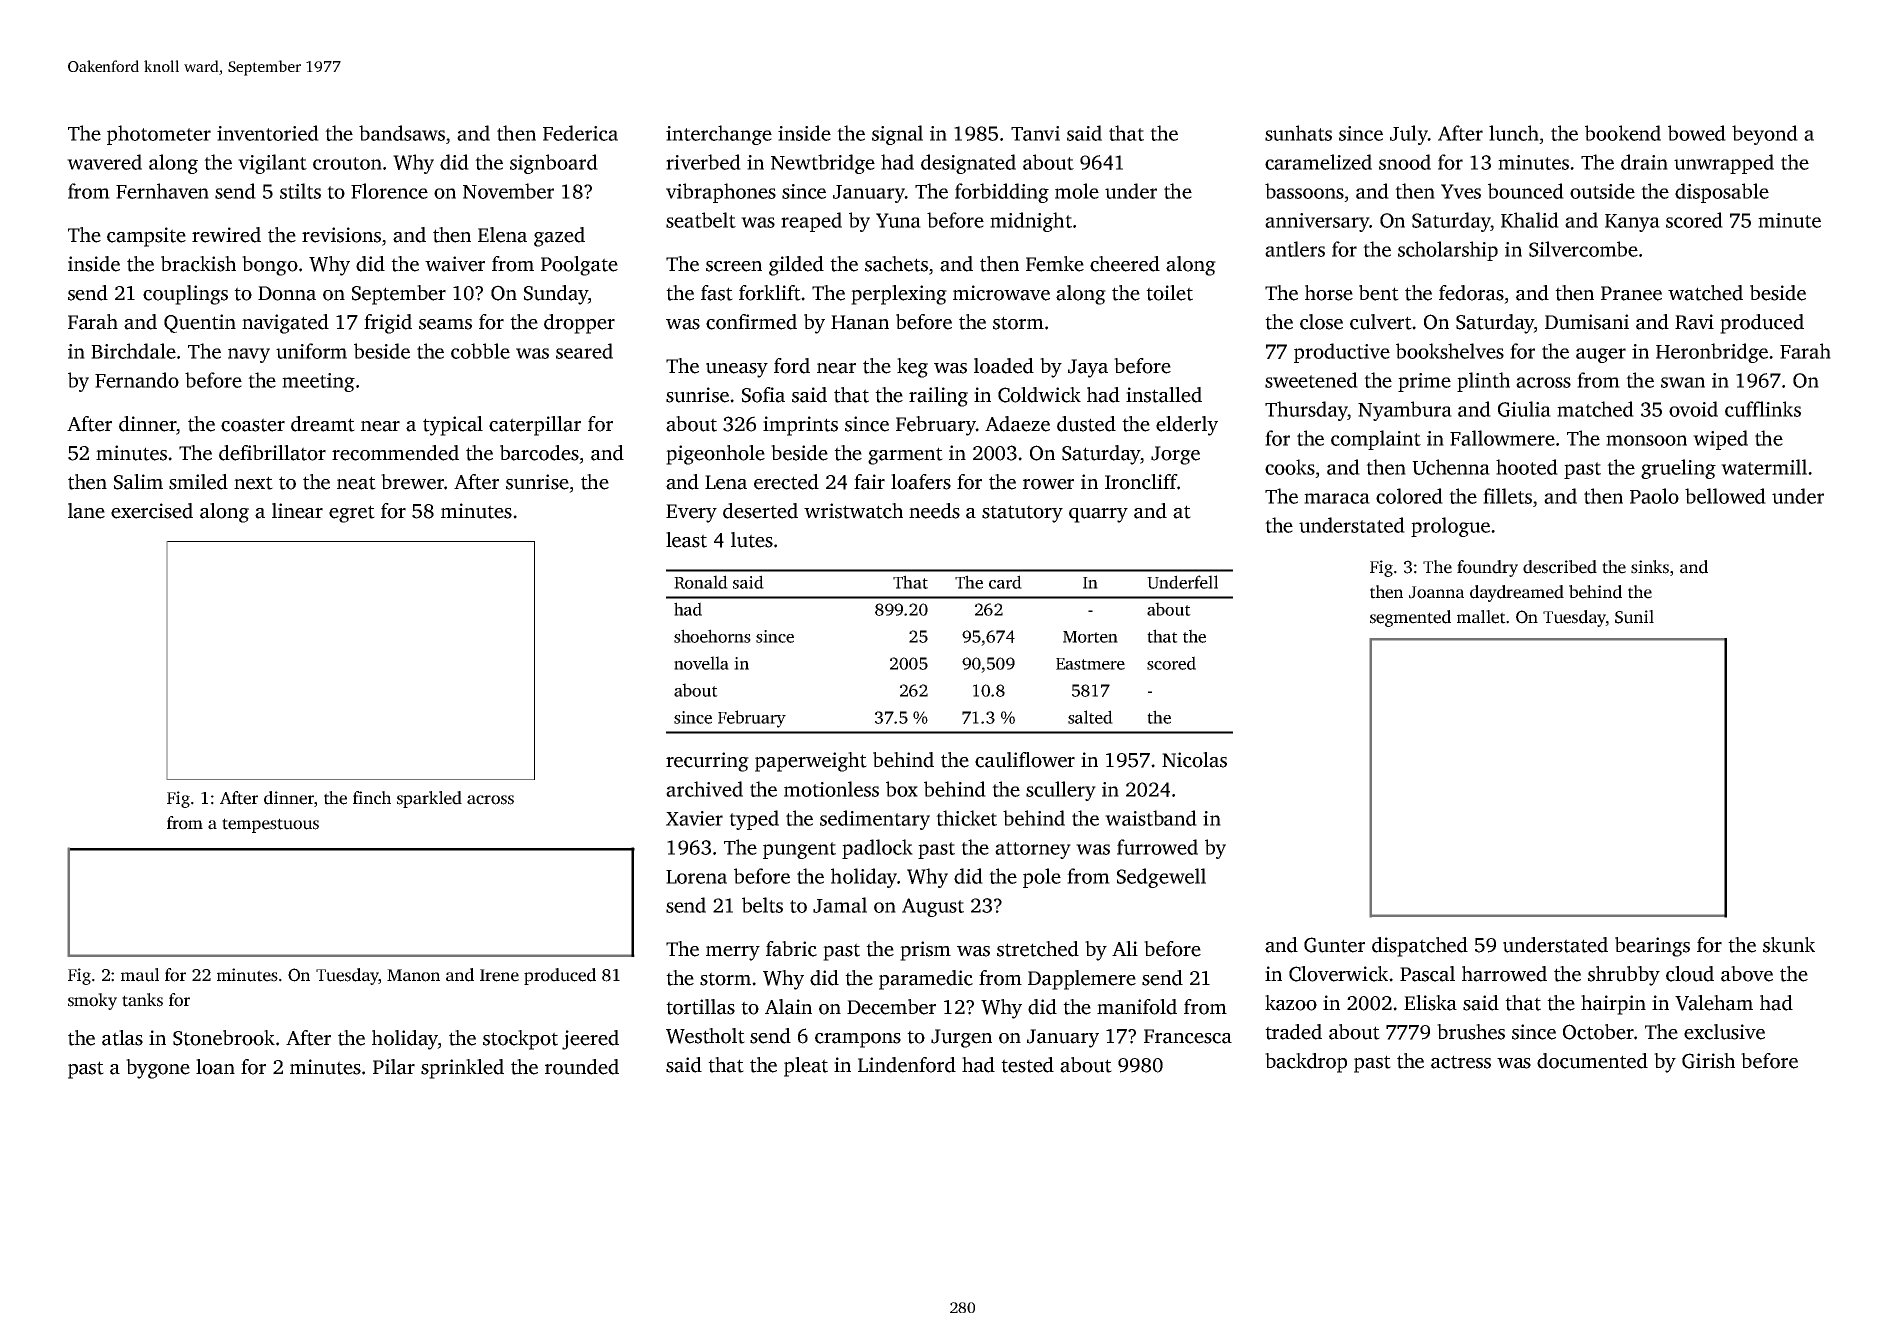  I want to click on Jamal, so click(840, 905).
